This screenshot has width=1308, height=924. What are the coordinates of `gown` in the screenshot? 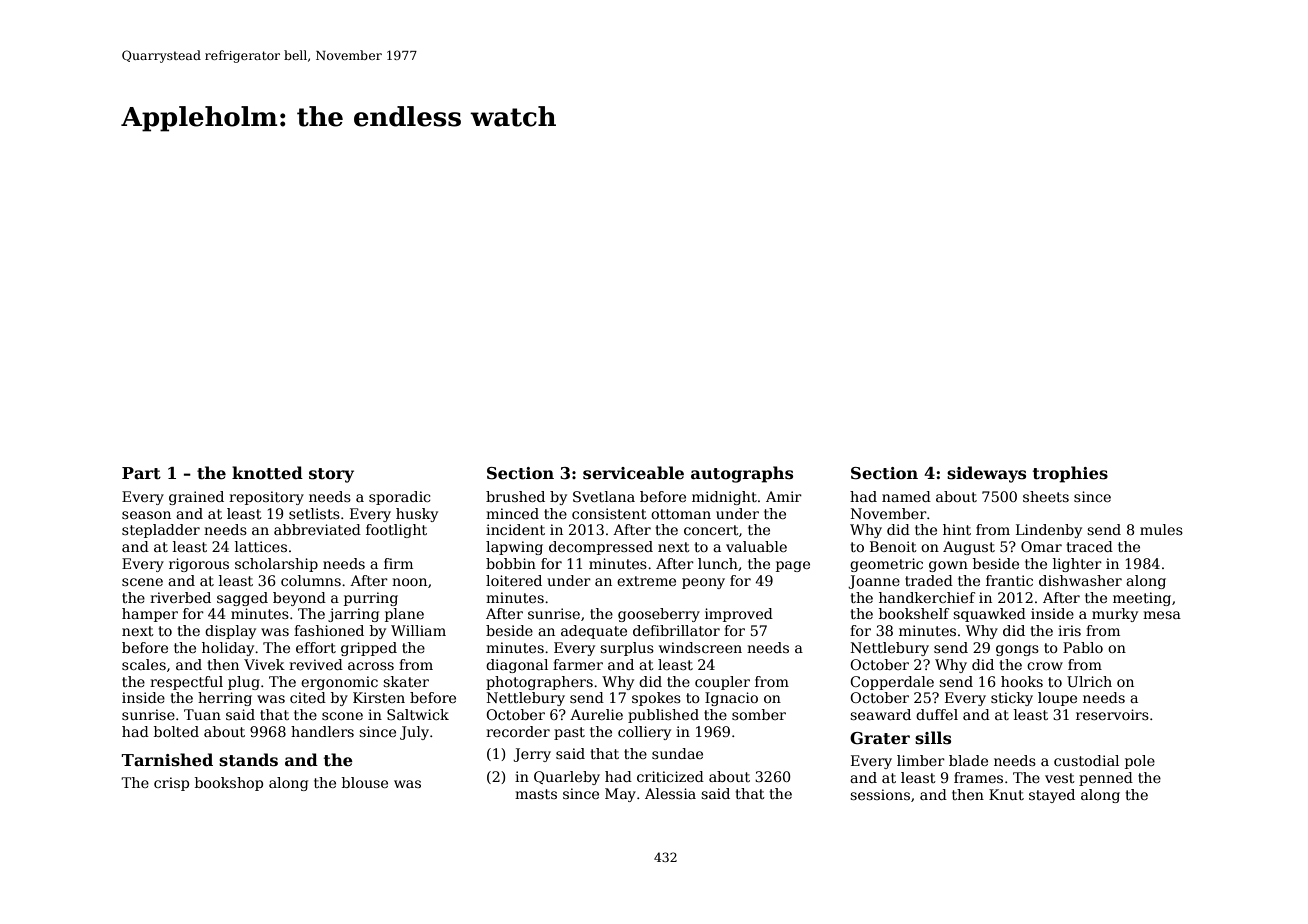 It's located at (948, 566).
